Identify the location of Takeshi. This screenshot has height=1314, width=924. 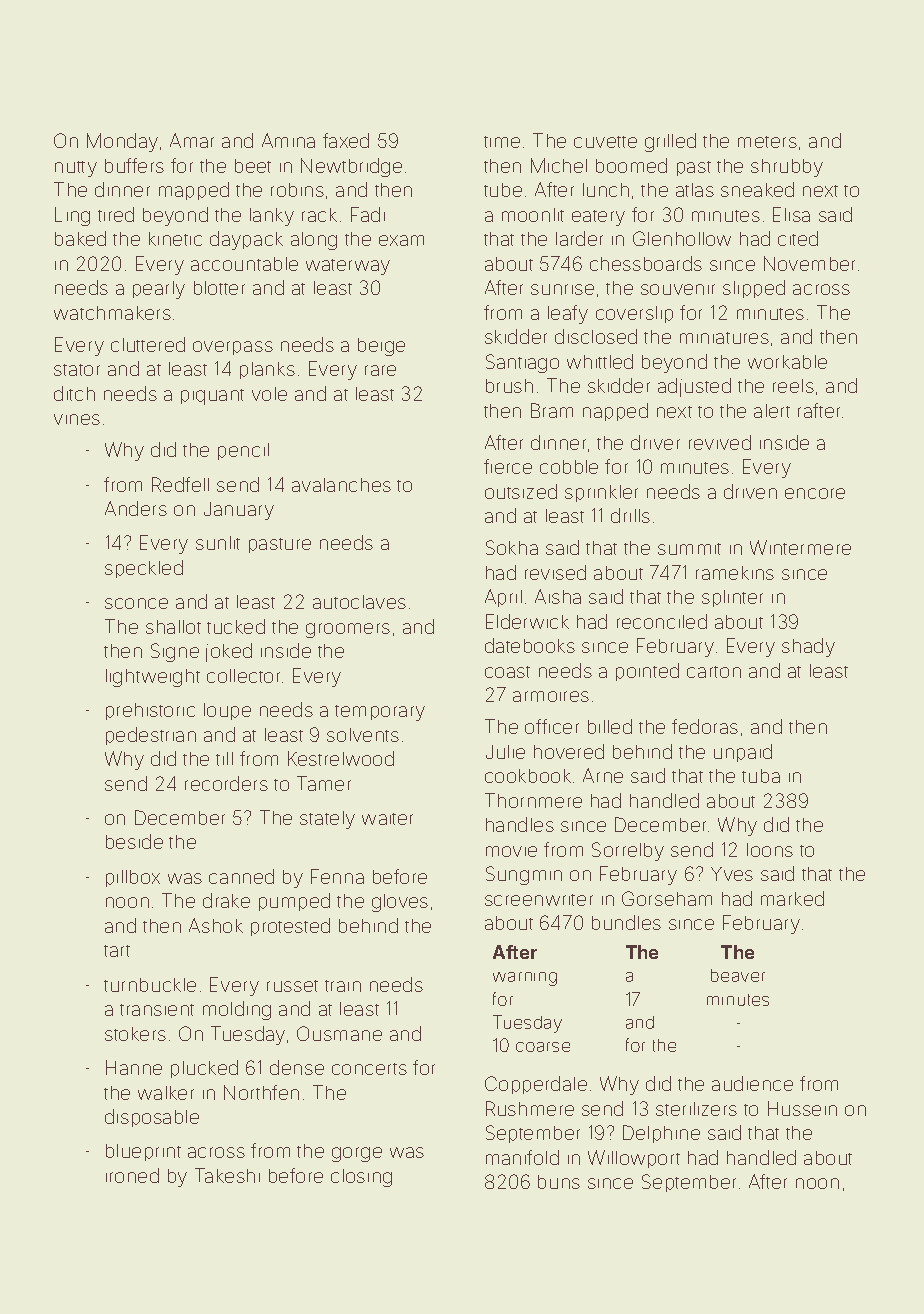
(227, 1175).
